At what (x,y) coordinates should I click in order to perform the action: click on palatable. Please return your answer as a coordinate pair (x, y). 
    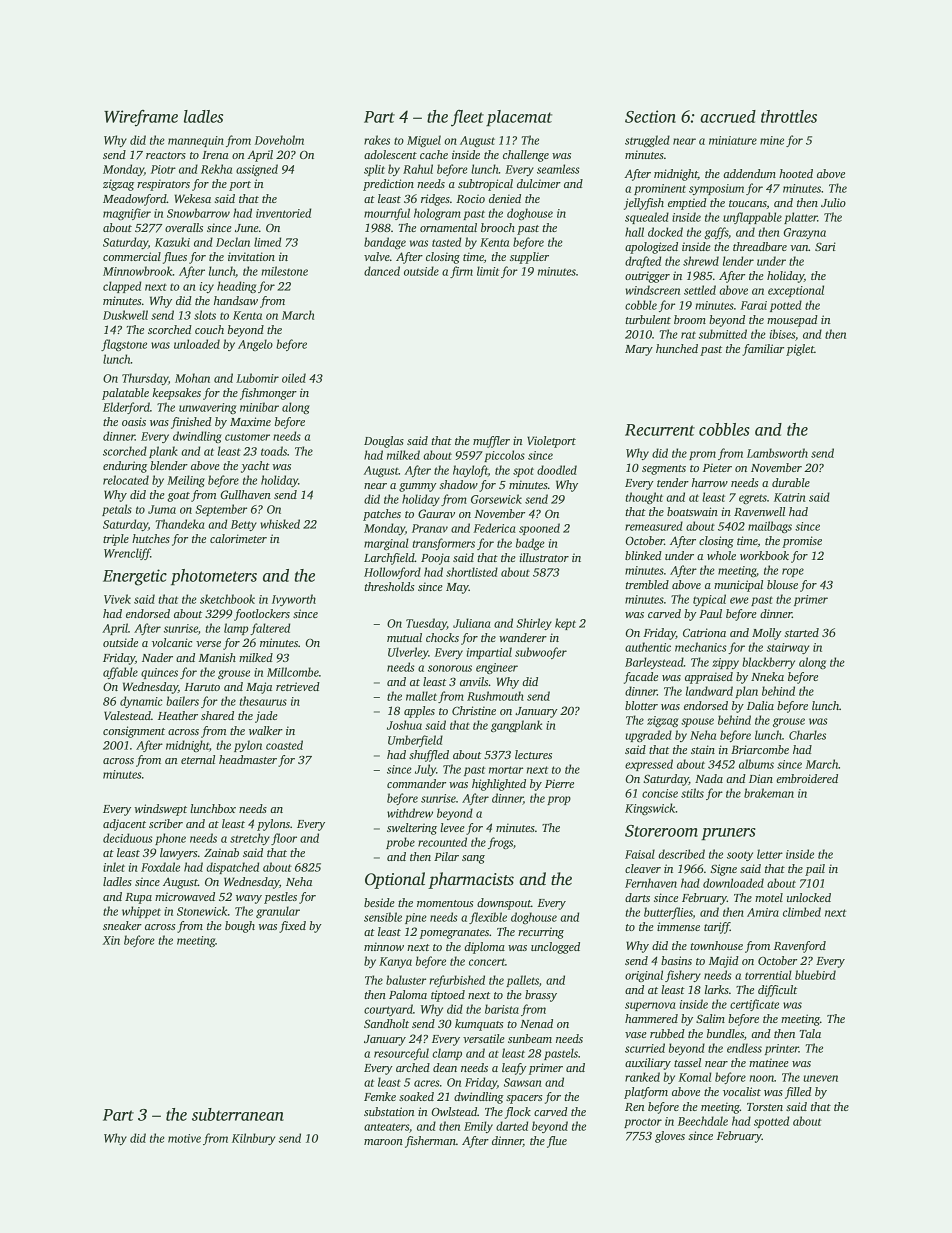
    Looking at the image, I should click on (125, 394).
